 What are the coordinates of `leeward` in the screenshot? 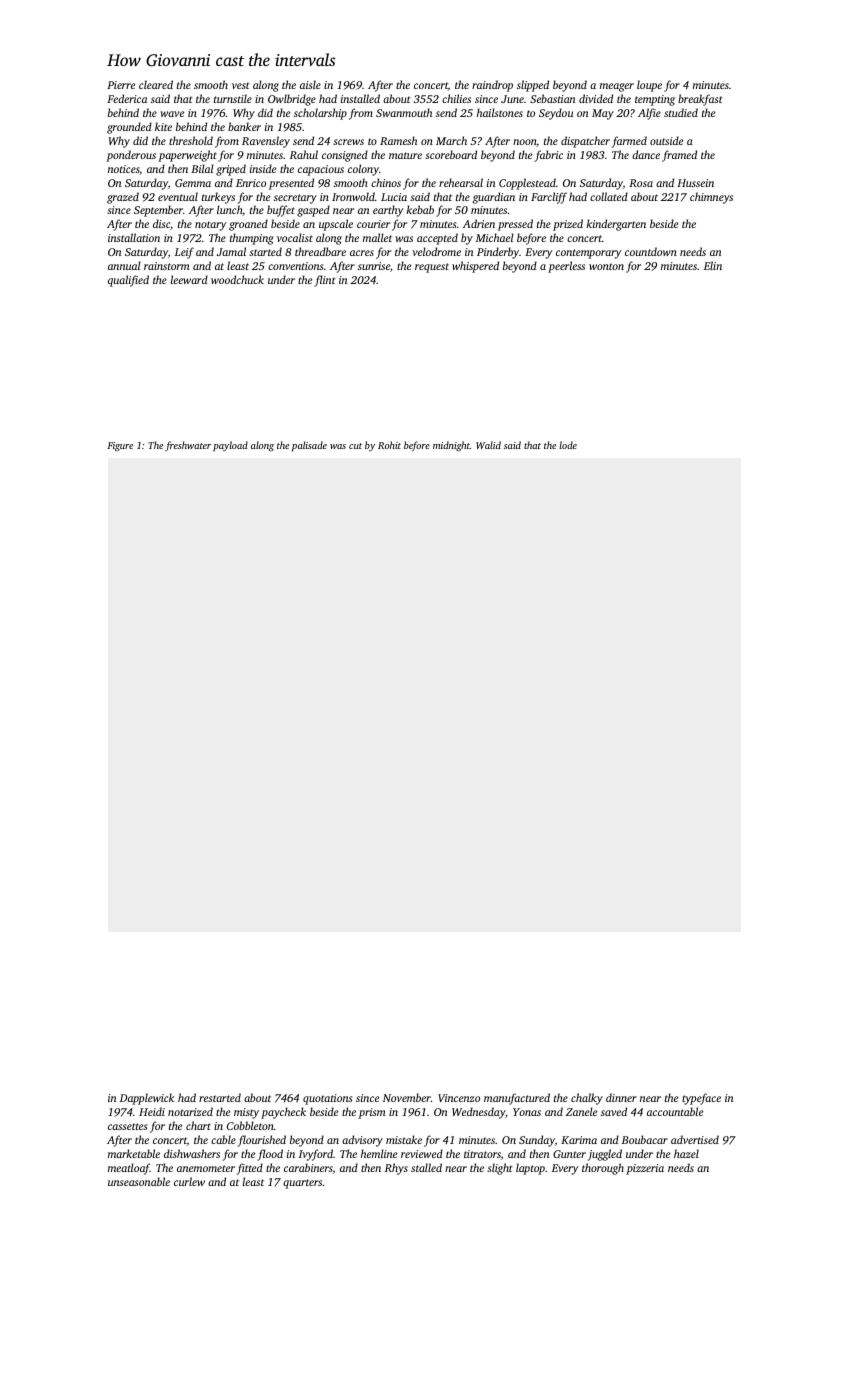 It's located at (189, 279).
